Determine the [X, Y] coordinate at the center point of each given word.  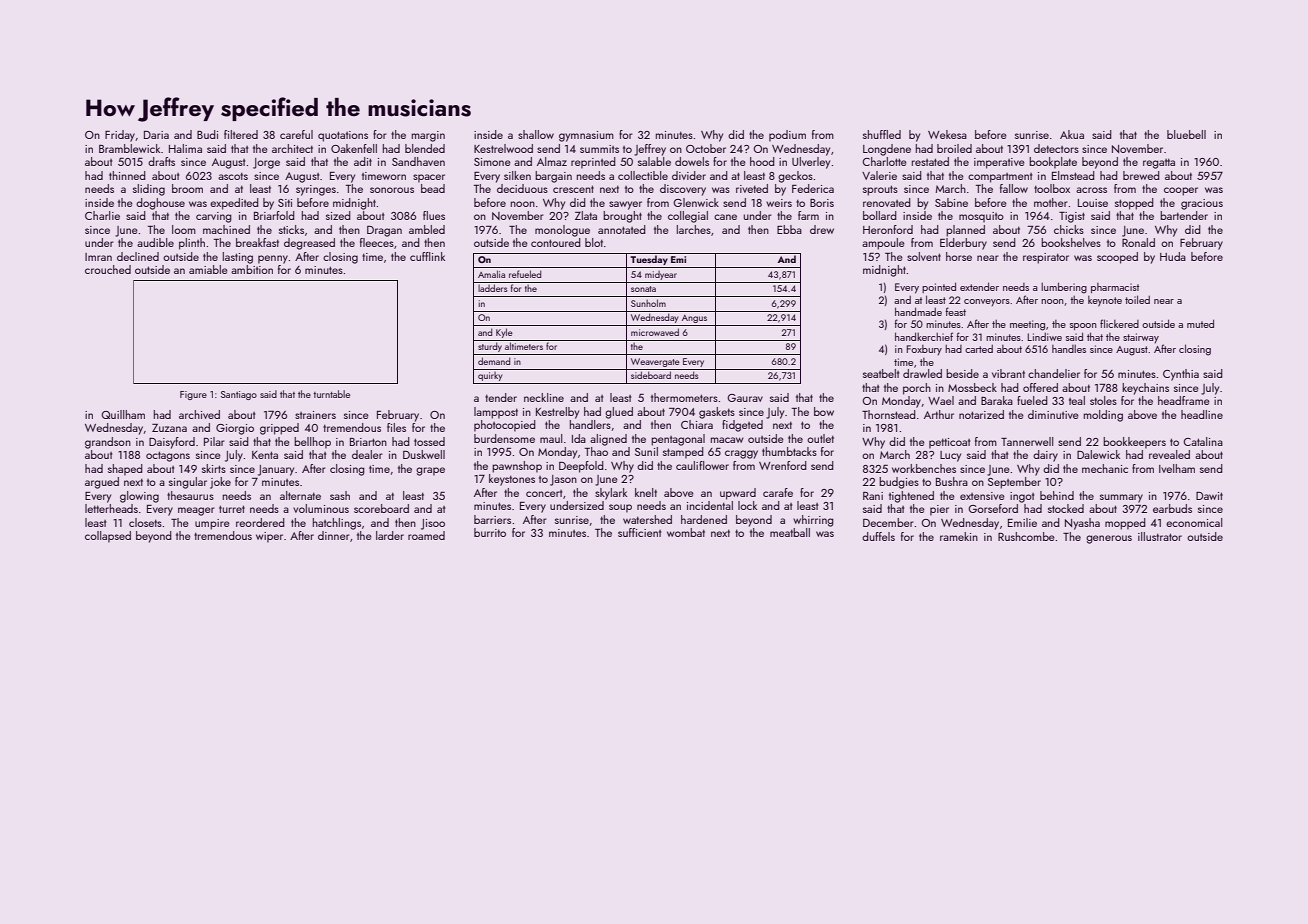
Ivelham [1177, 468]
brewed [1141, 175]
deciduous [522, 188]
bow [824, 411]
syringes [316, 190]
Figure [193, 395]
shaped [125, 470]
